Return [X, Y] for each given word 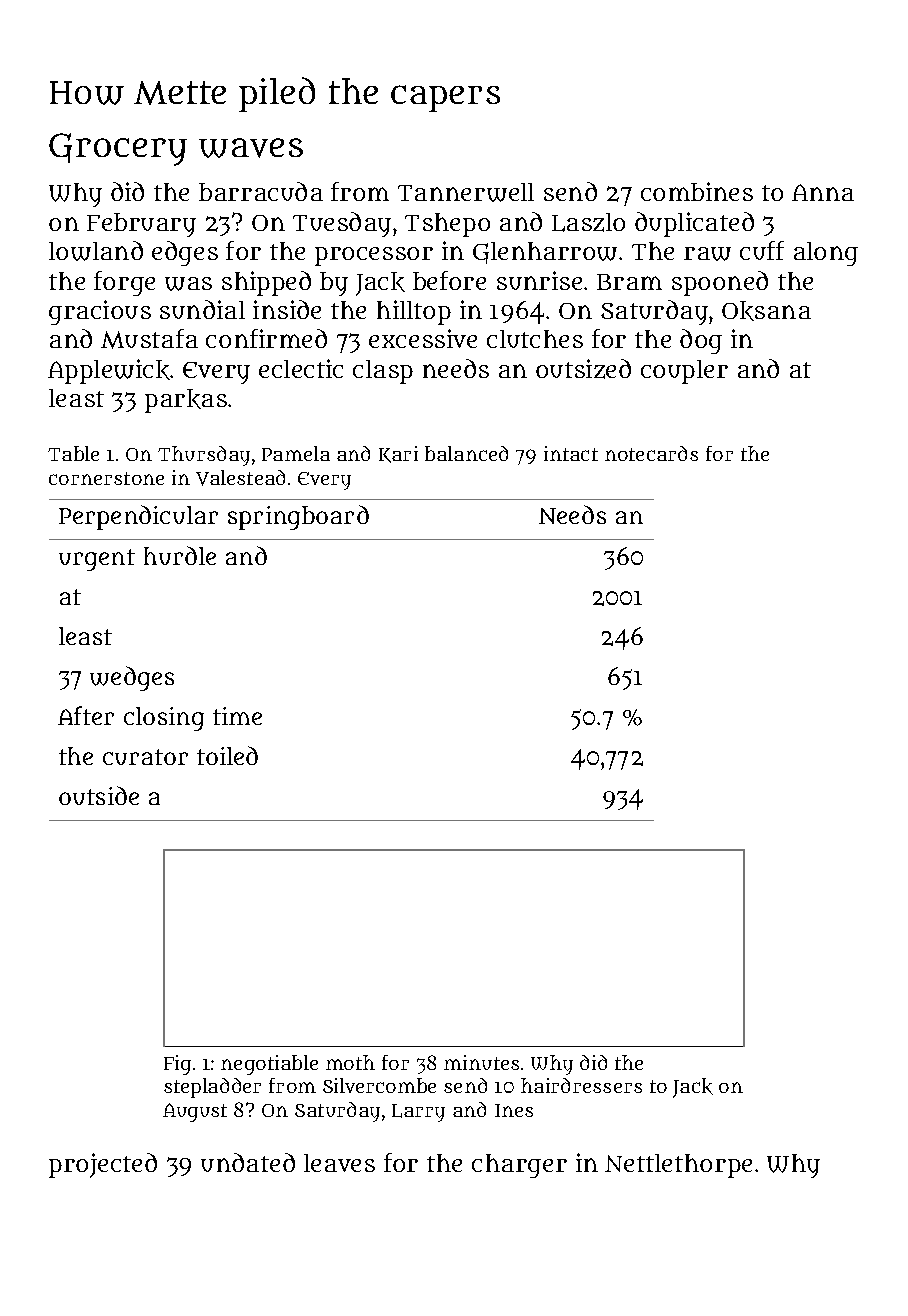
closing [164, 719]
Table [73, 453]
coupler [684, 372]
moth [350, 1062]
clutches [535, 339]
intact [571, 453]
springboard [298, 517]
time [237, 716]
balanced [466, 453]
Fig [177, 1065]
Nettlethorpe [678, 1166]
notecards [651, 453]
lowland [96, 251]
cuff [762, 250]
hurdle [180, 555]
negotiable [269, 1065]
